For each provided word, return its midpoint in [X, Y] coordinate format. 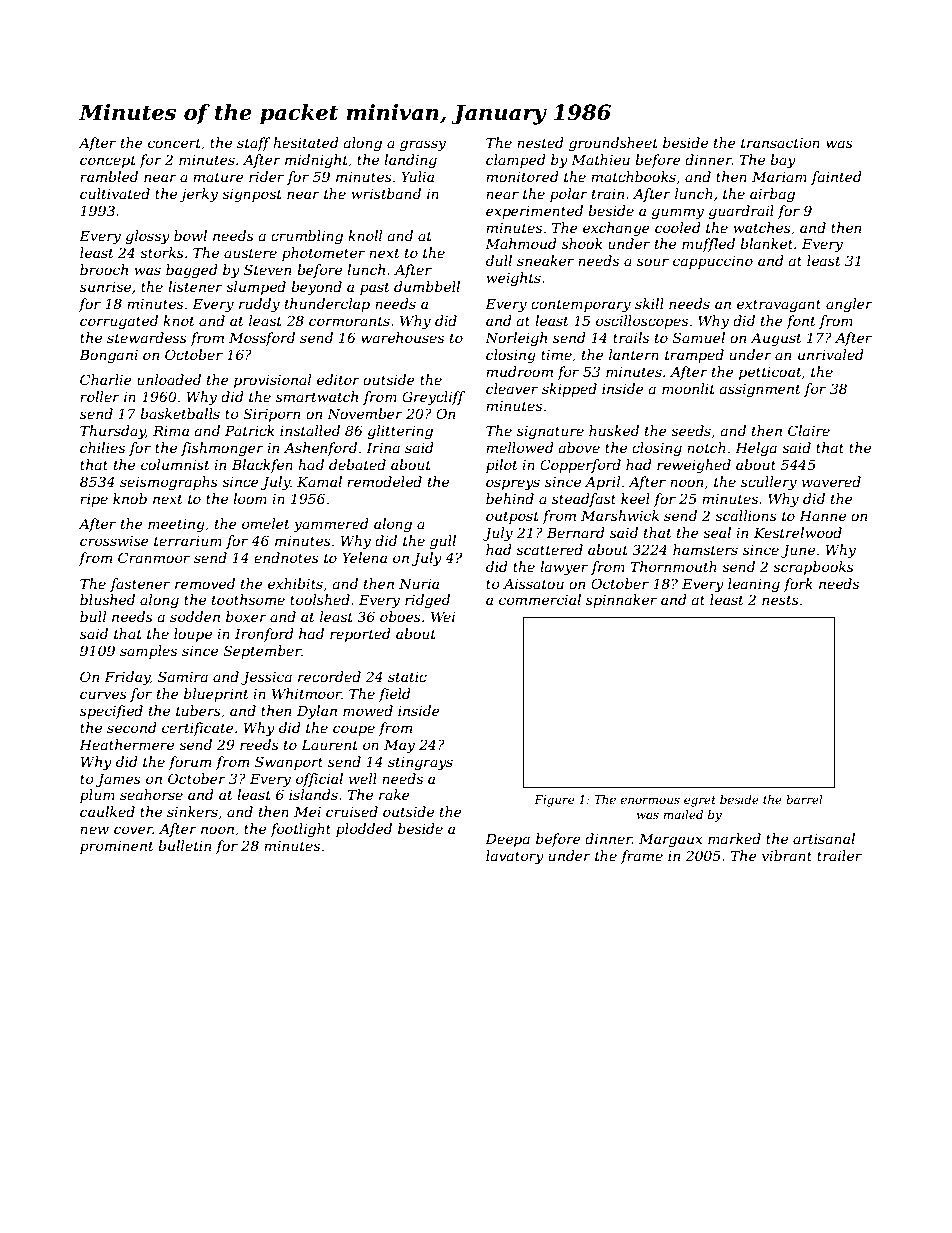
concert [174, 143]
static [407, 677]
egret [700, 801]
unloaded [169, 379]
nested [540, 142]
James [118, 780]
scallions [746, 515]
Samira [183, 676]
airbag [772, 195]
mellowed [520, 447]
